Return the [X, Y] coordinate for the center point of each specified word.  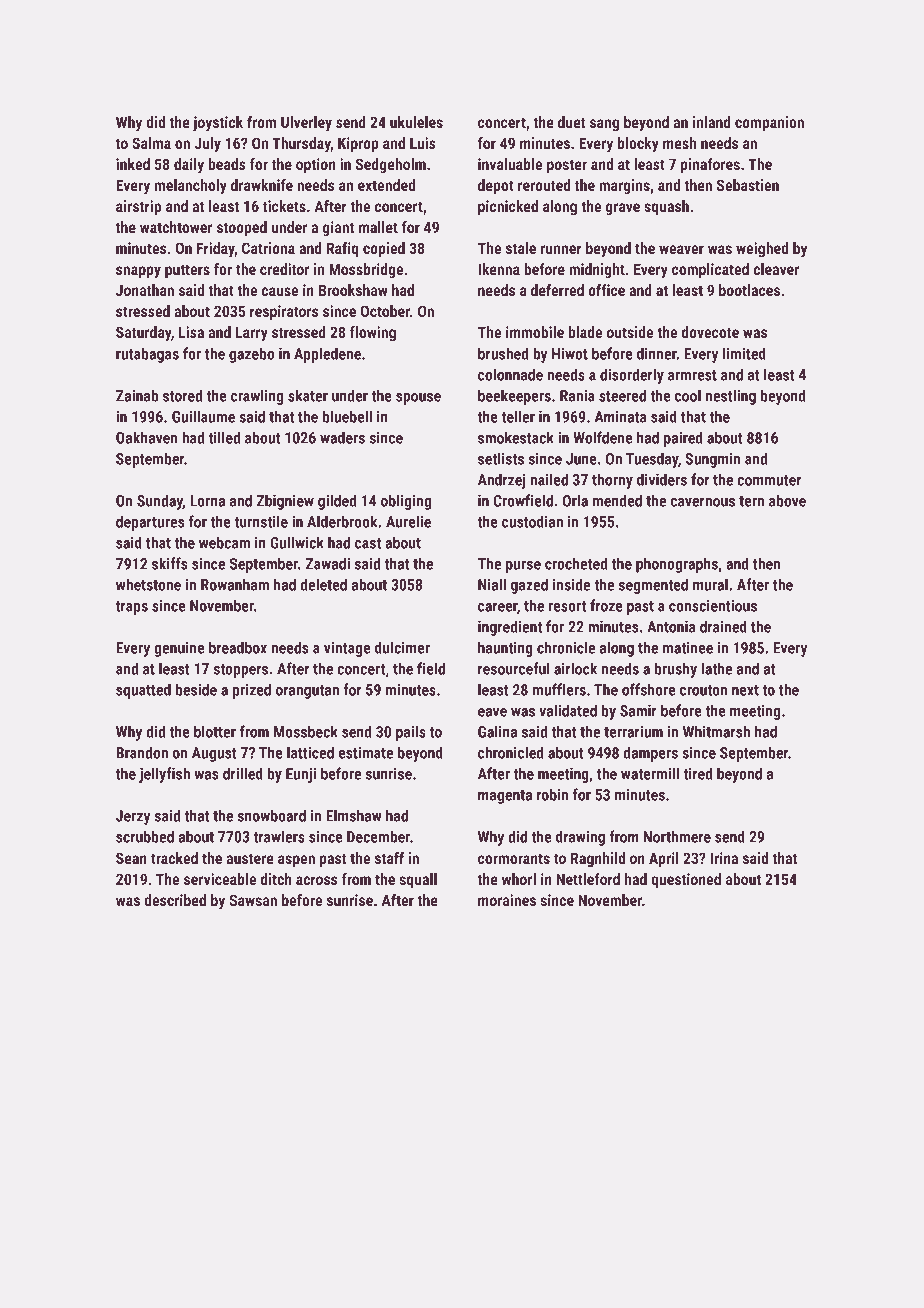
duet [572, 122]
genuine [179, 649]
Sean [131, 858]
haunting [505, 649]
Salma [151, 143]
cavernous [703, 502]
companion [769, 123]
